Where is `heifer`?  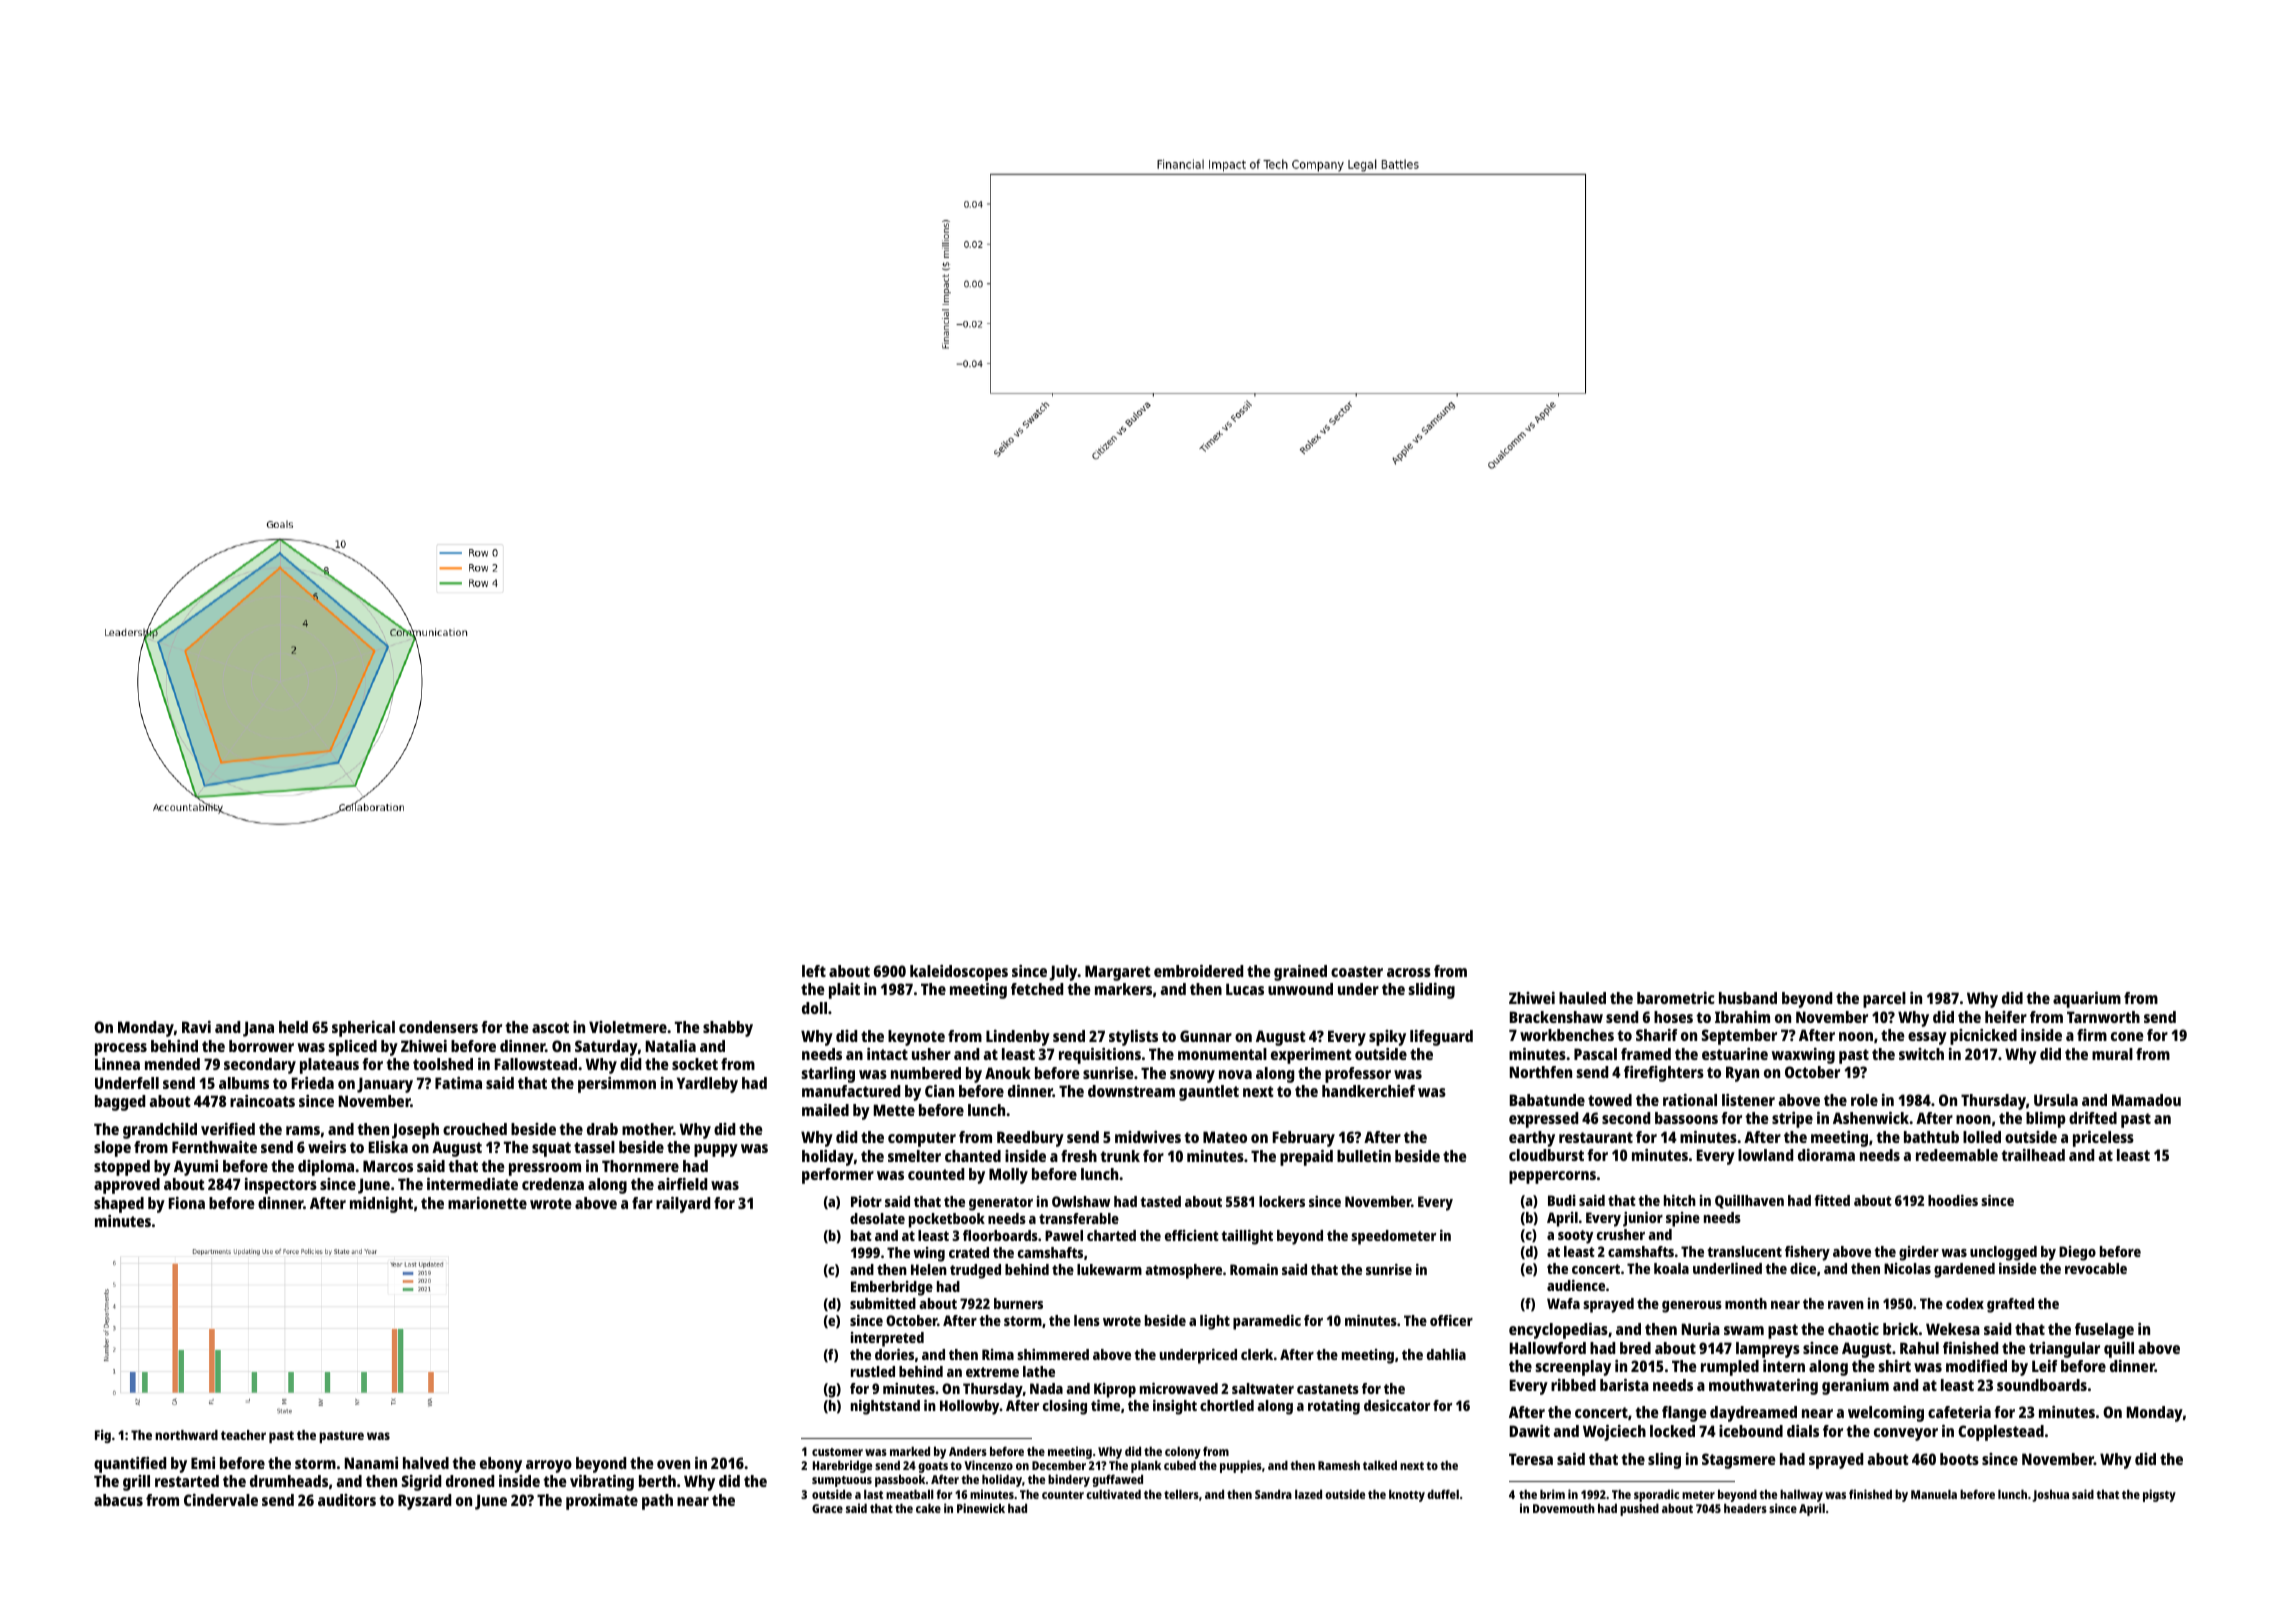
heifer is located at coordinates (2006, 1017).
